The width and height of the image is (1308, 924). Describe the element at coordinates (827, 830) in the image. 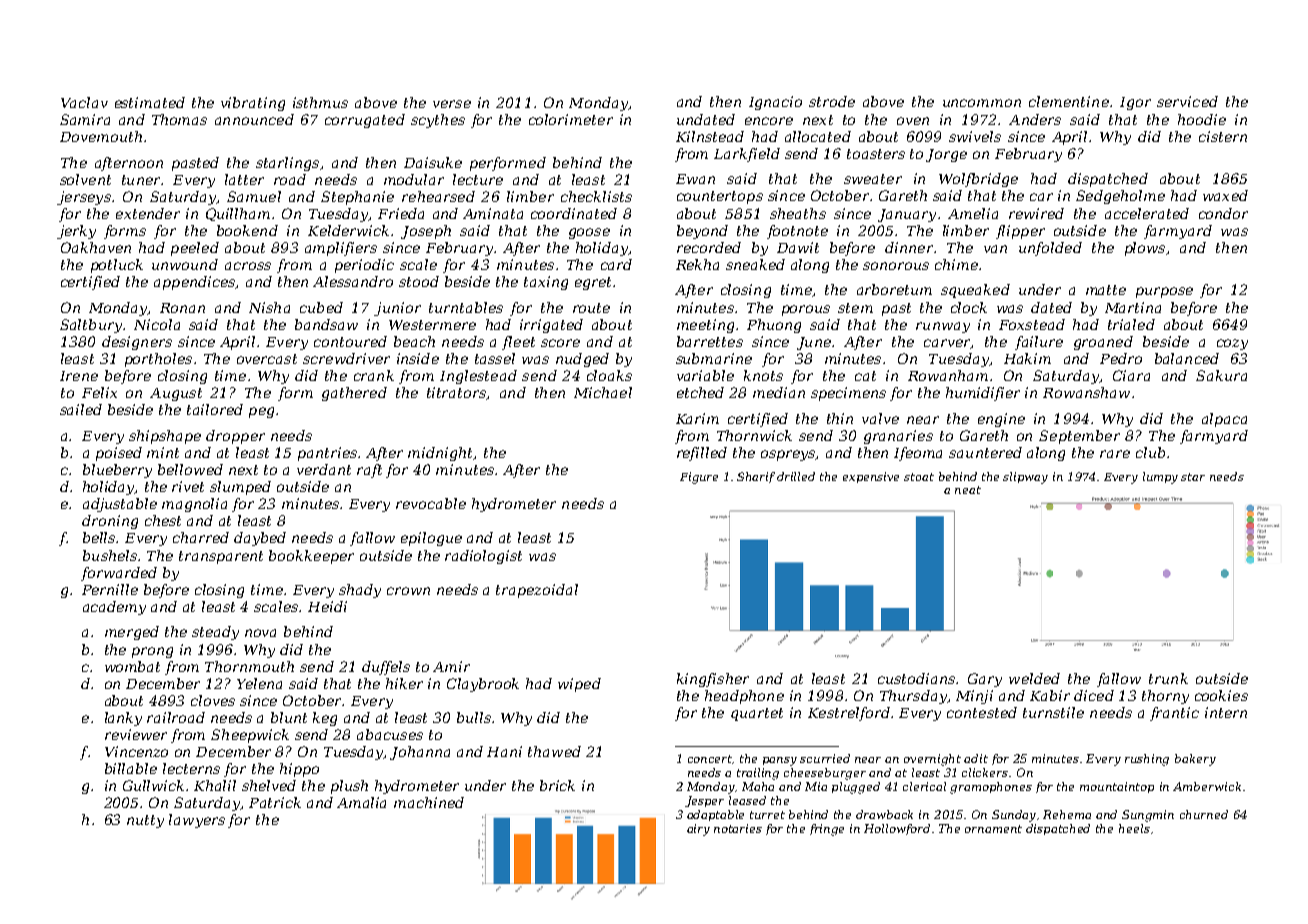

I see `fringe` at that location.
